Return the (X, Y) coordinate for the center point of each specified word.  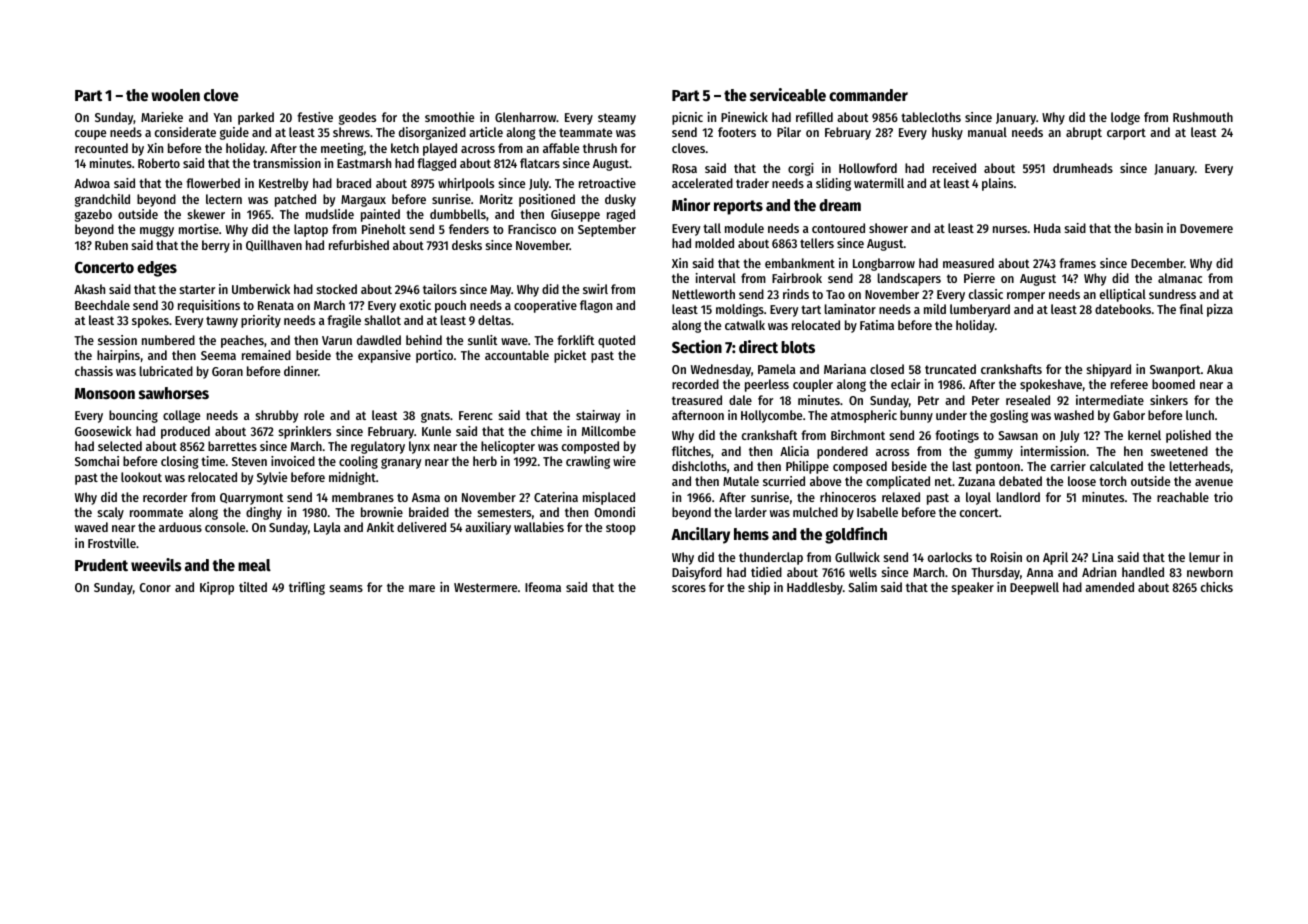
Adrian (1099, 572)
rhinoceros (848, 497)
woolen (175, 95)
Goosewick (103, 431)
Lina (1103, 557)
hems (751, 534)
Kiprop (217, 588)
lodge (1125, 118)
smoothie (449, 117)
